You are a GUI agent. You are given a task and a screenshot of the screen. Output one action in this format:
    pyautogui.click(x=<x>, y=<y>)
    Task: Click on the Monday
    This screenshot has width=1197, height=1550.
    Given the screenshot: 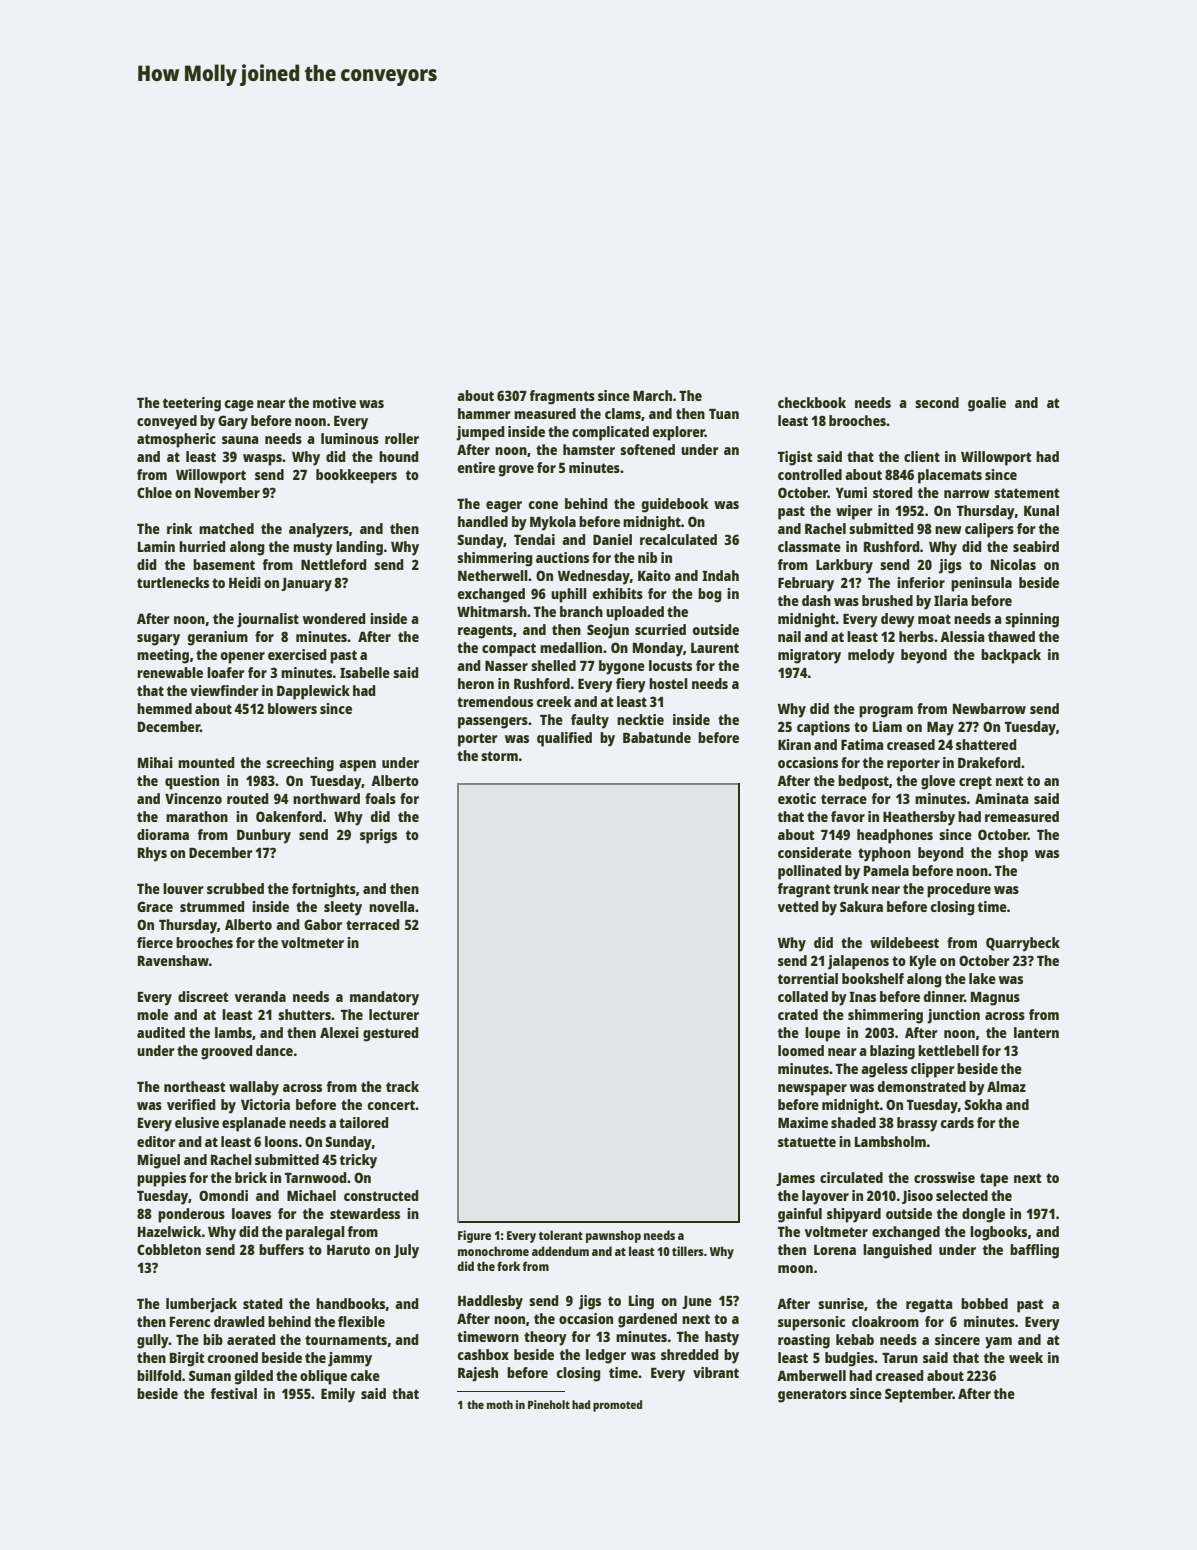 What is the action you would take?
    pyautogui.click(x=658, y=649)
